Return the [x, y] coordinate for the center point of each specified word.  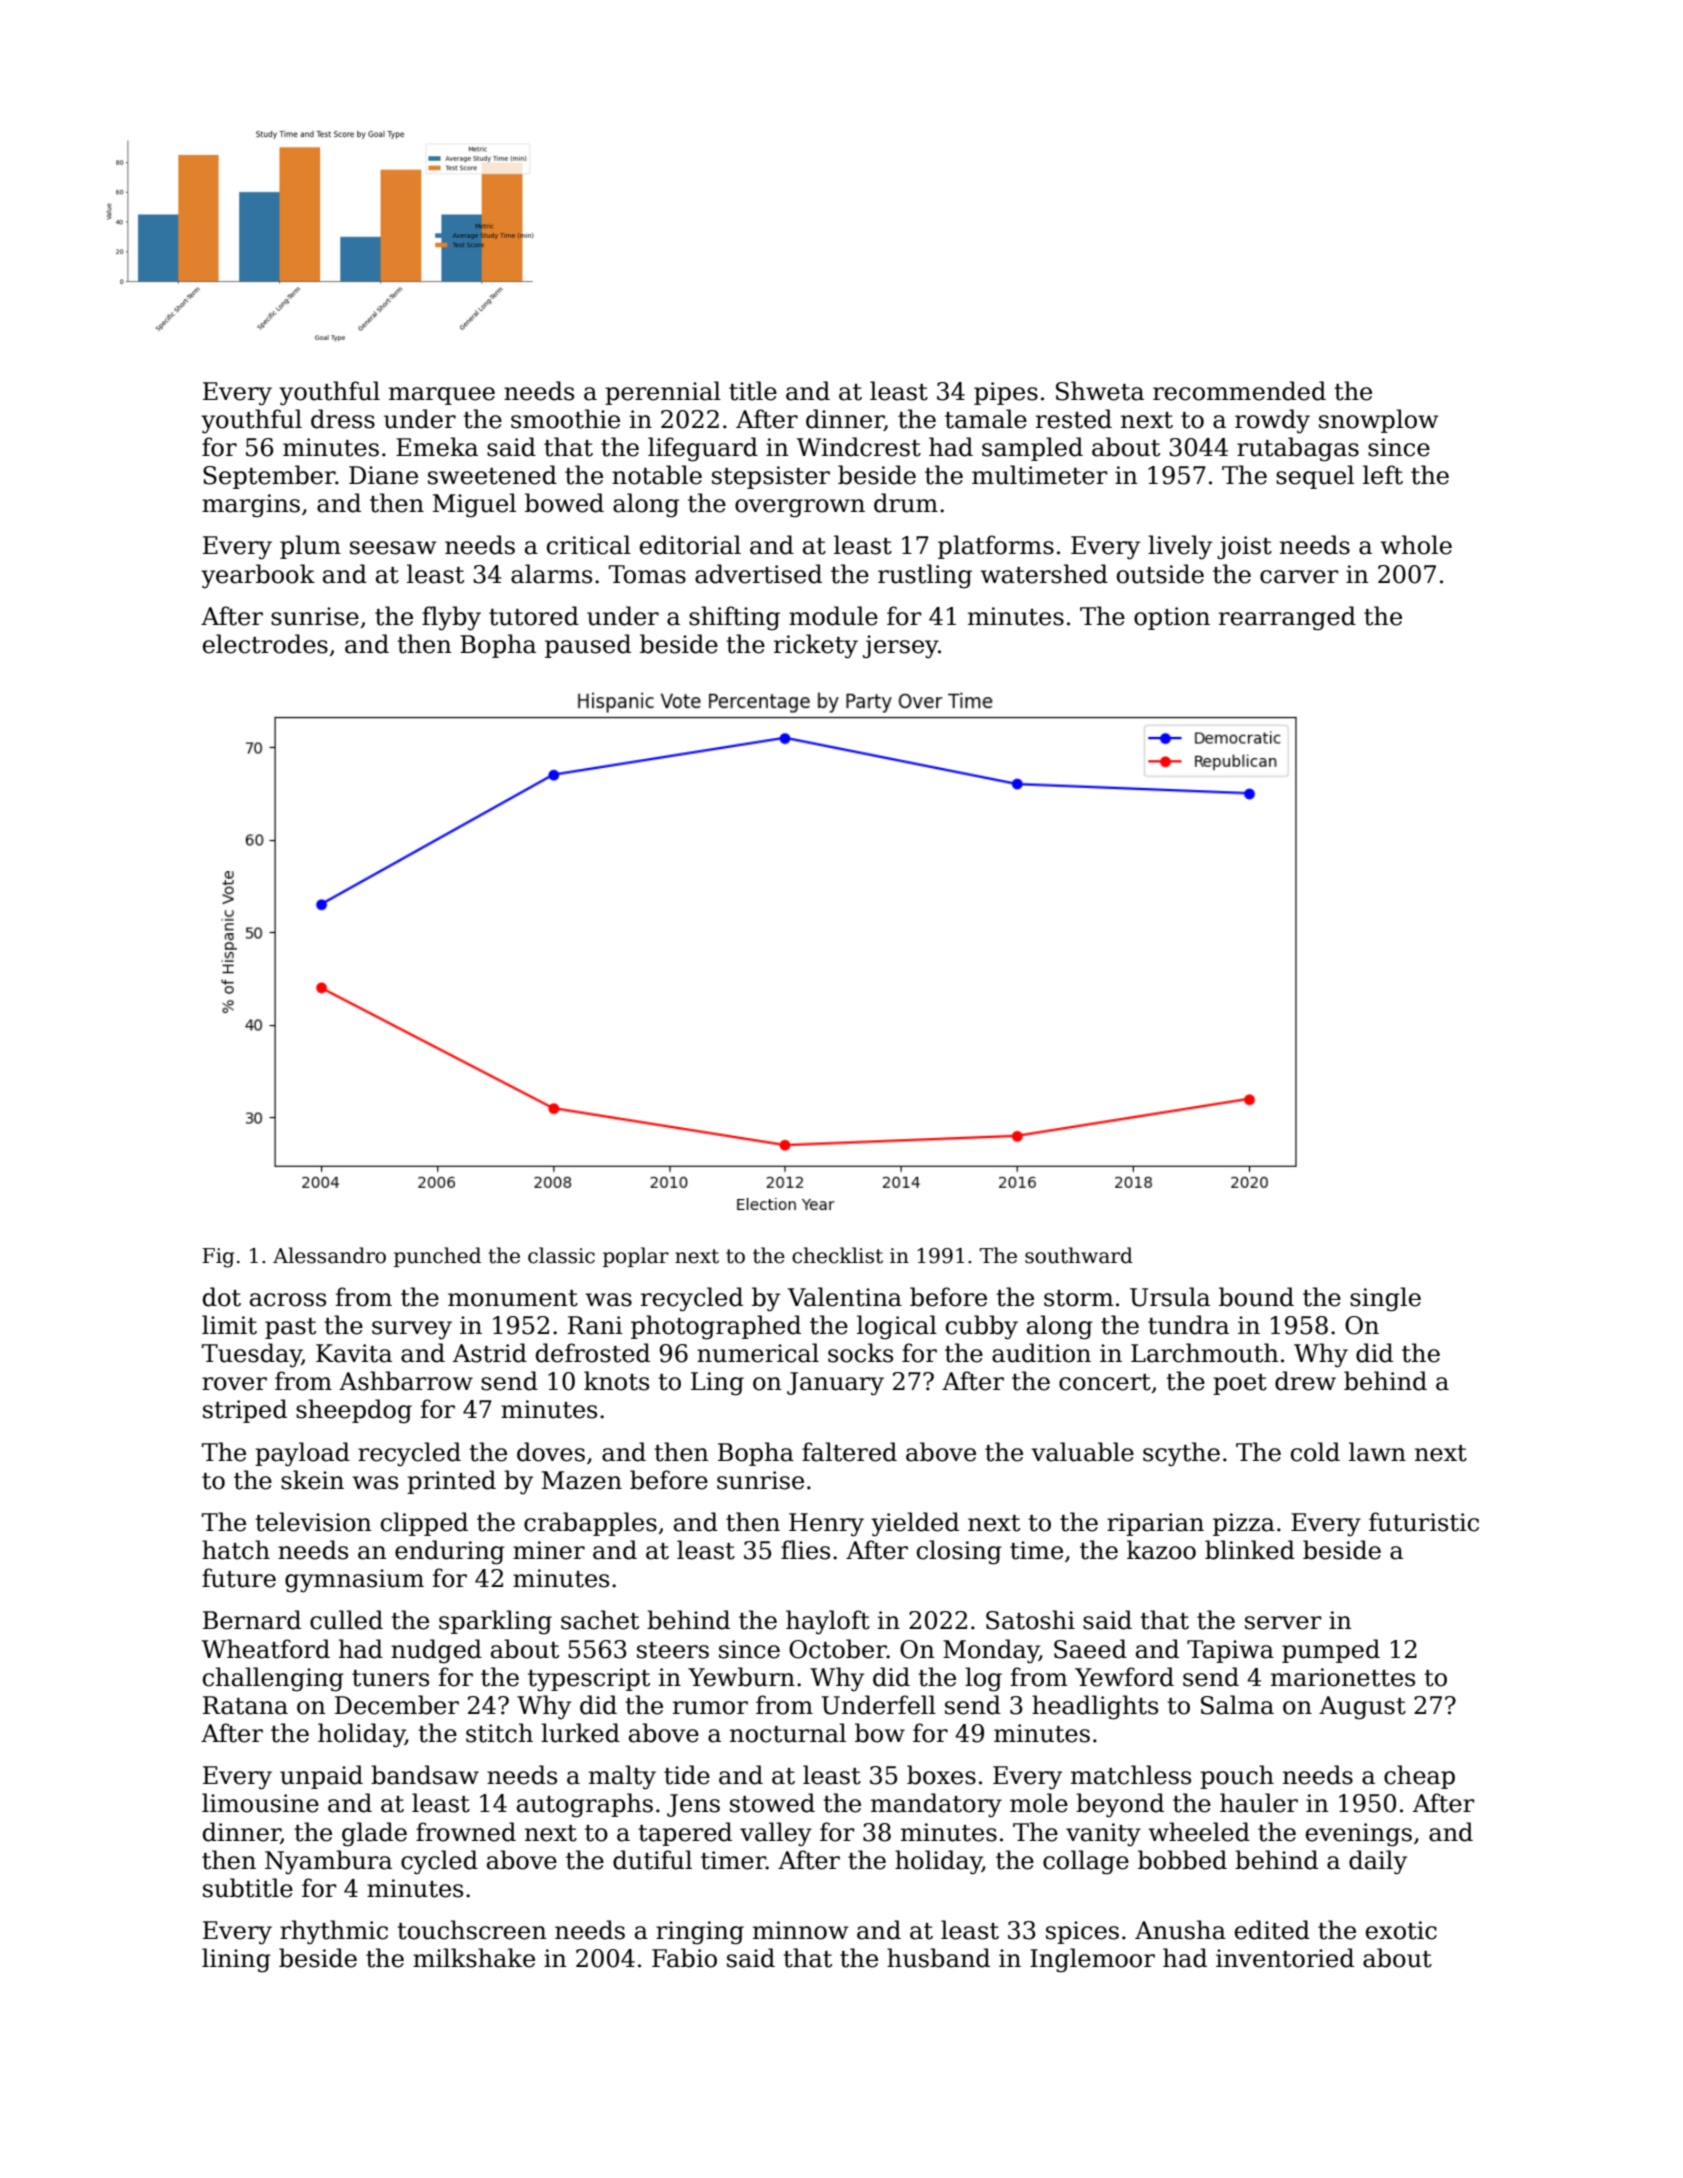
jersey [900, 647]
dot [222, 1297]
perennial [663, 393]
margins [251, 506]
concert [1105, 1382]
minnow [801, 1930]
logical [897, 1327]
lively [1180, 547]
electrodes [265, 644]
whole [1416, 545]
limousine [260, 1803]
